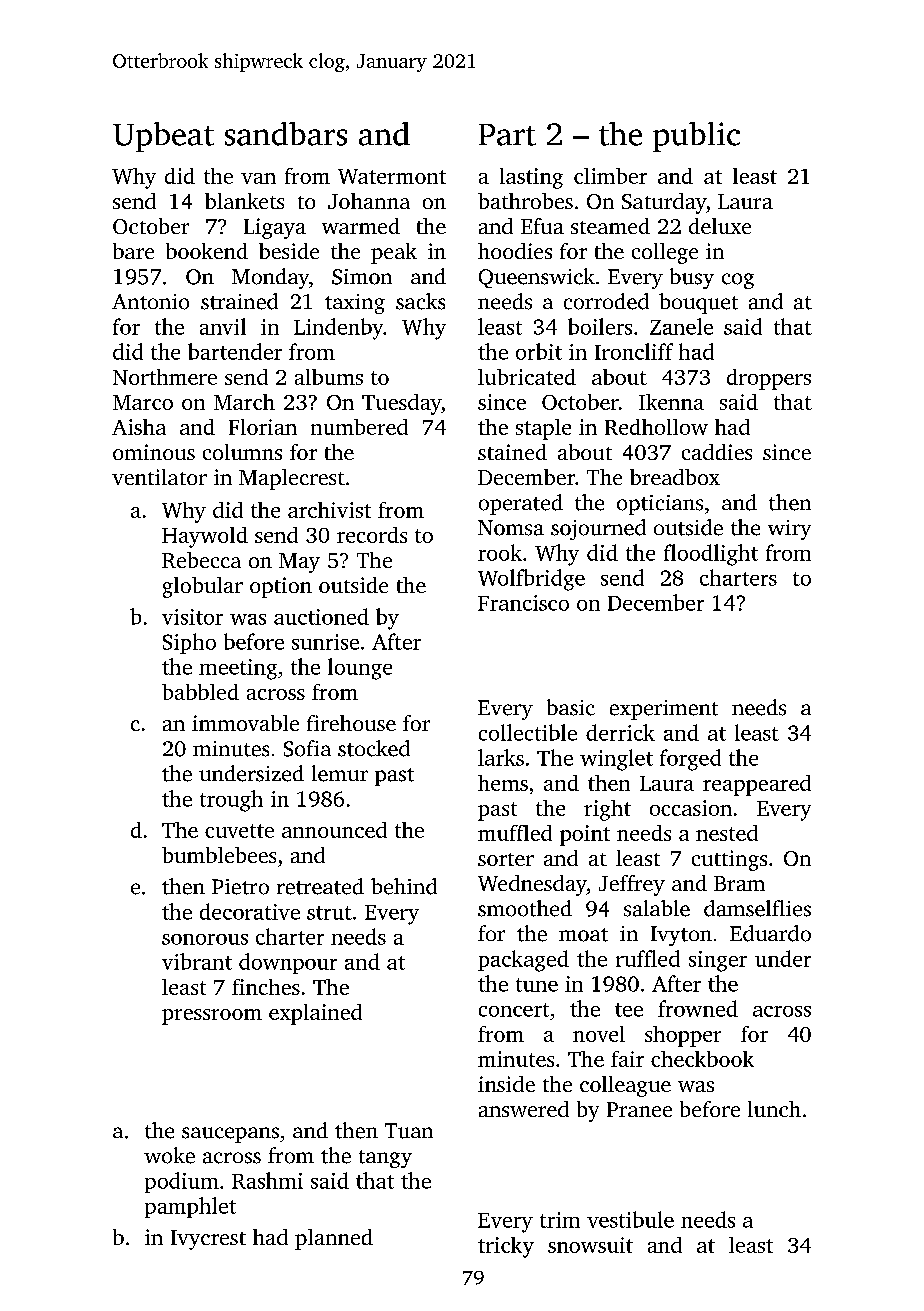 The image size is (924, 1311). What do you see at coordinates (769, 379) in the document?
I see `droppers` at bounding box center [769, 379].
